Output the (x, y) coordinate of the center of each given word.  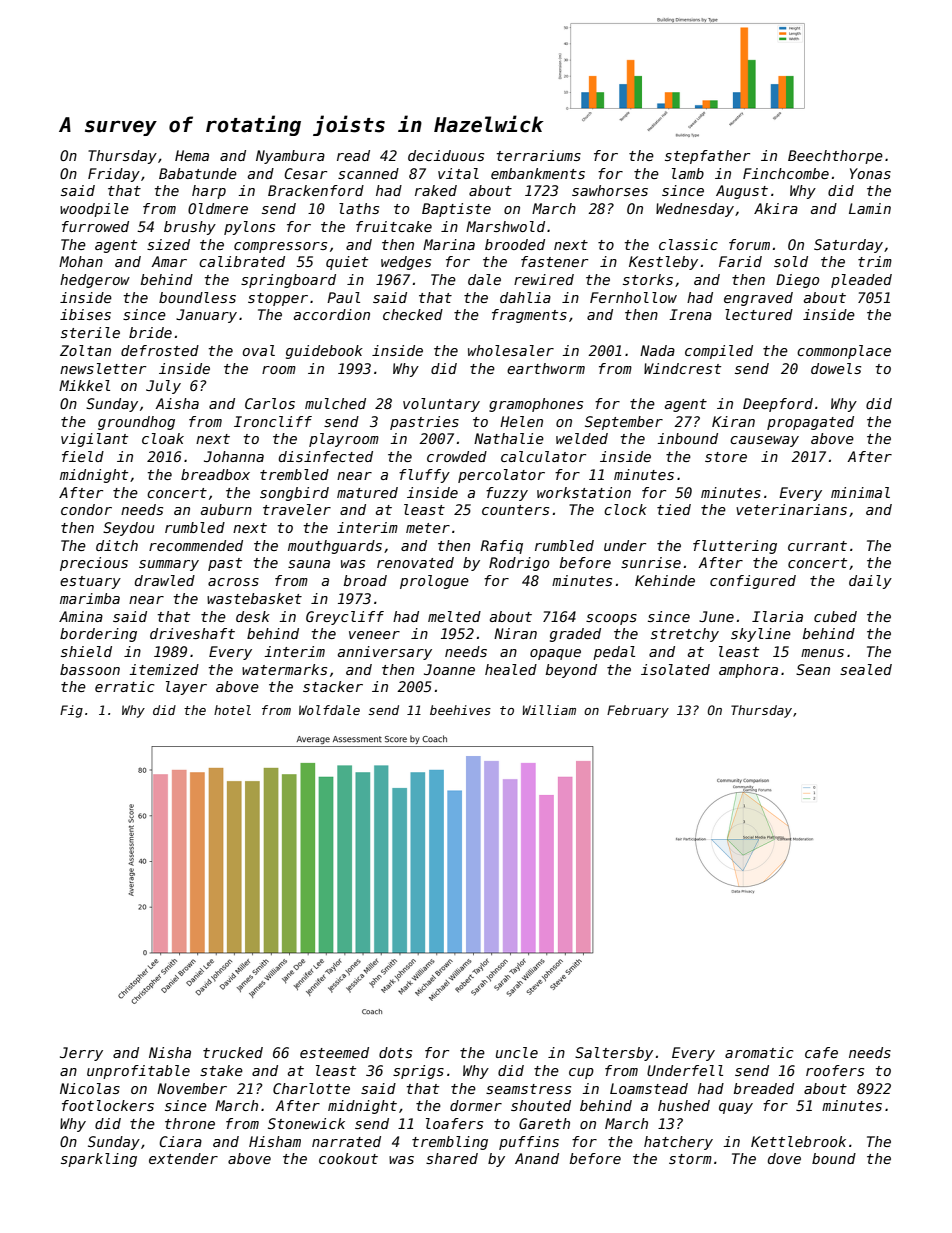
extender (183, 1158)
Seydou (129, 529)
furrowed (95, 226)
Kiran (733, 421)
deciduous (446, 155)
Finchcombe (786, 173)
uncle (517, 1052)
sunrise (651, 562)
